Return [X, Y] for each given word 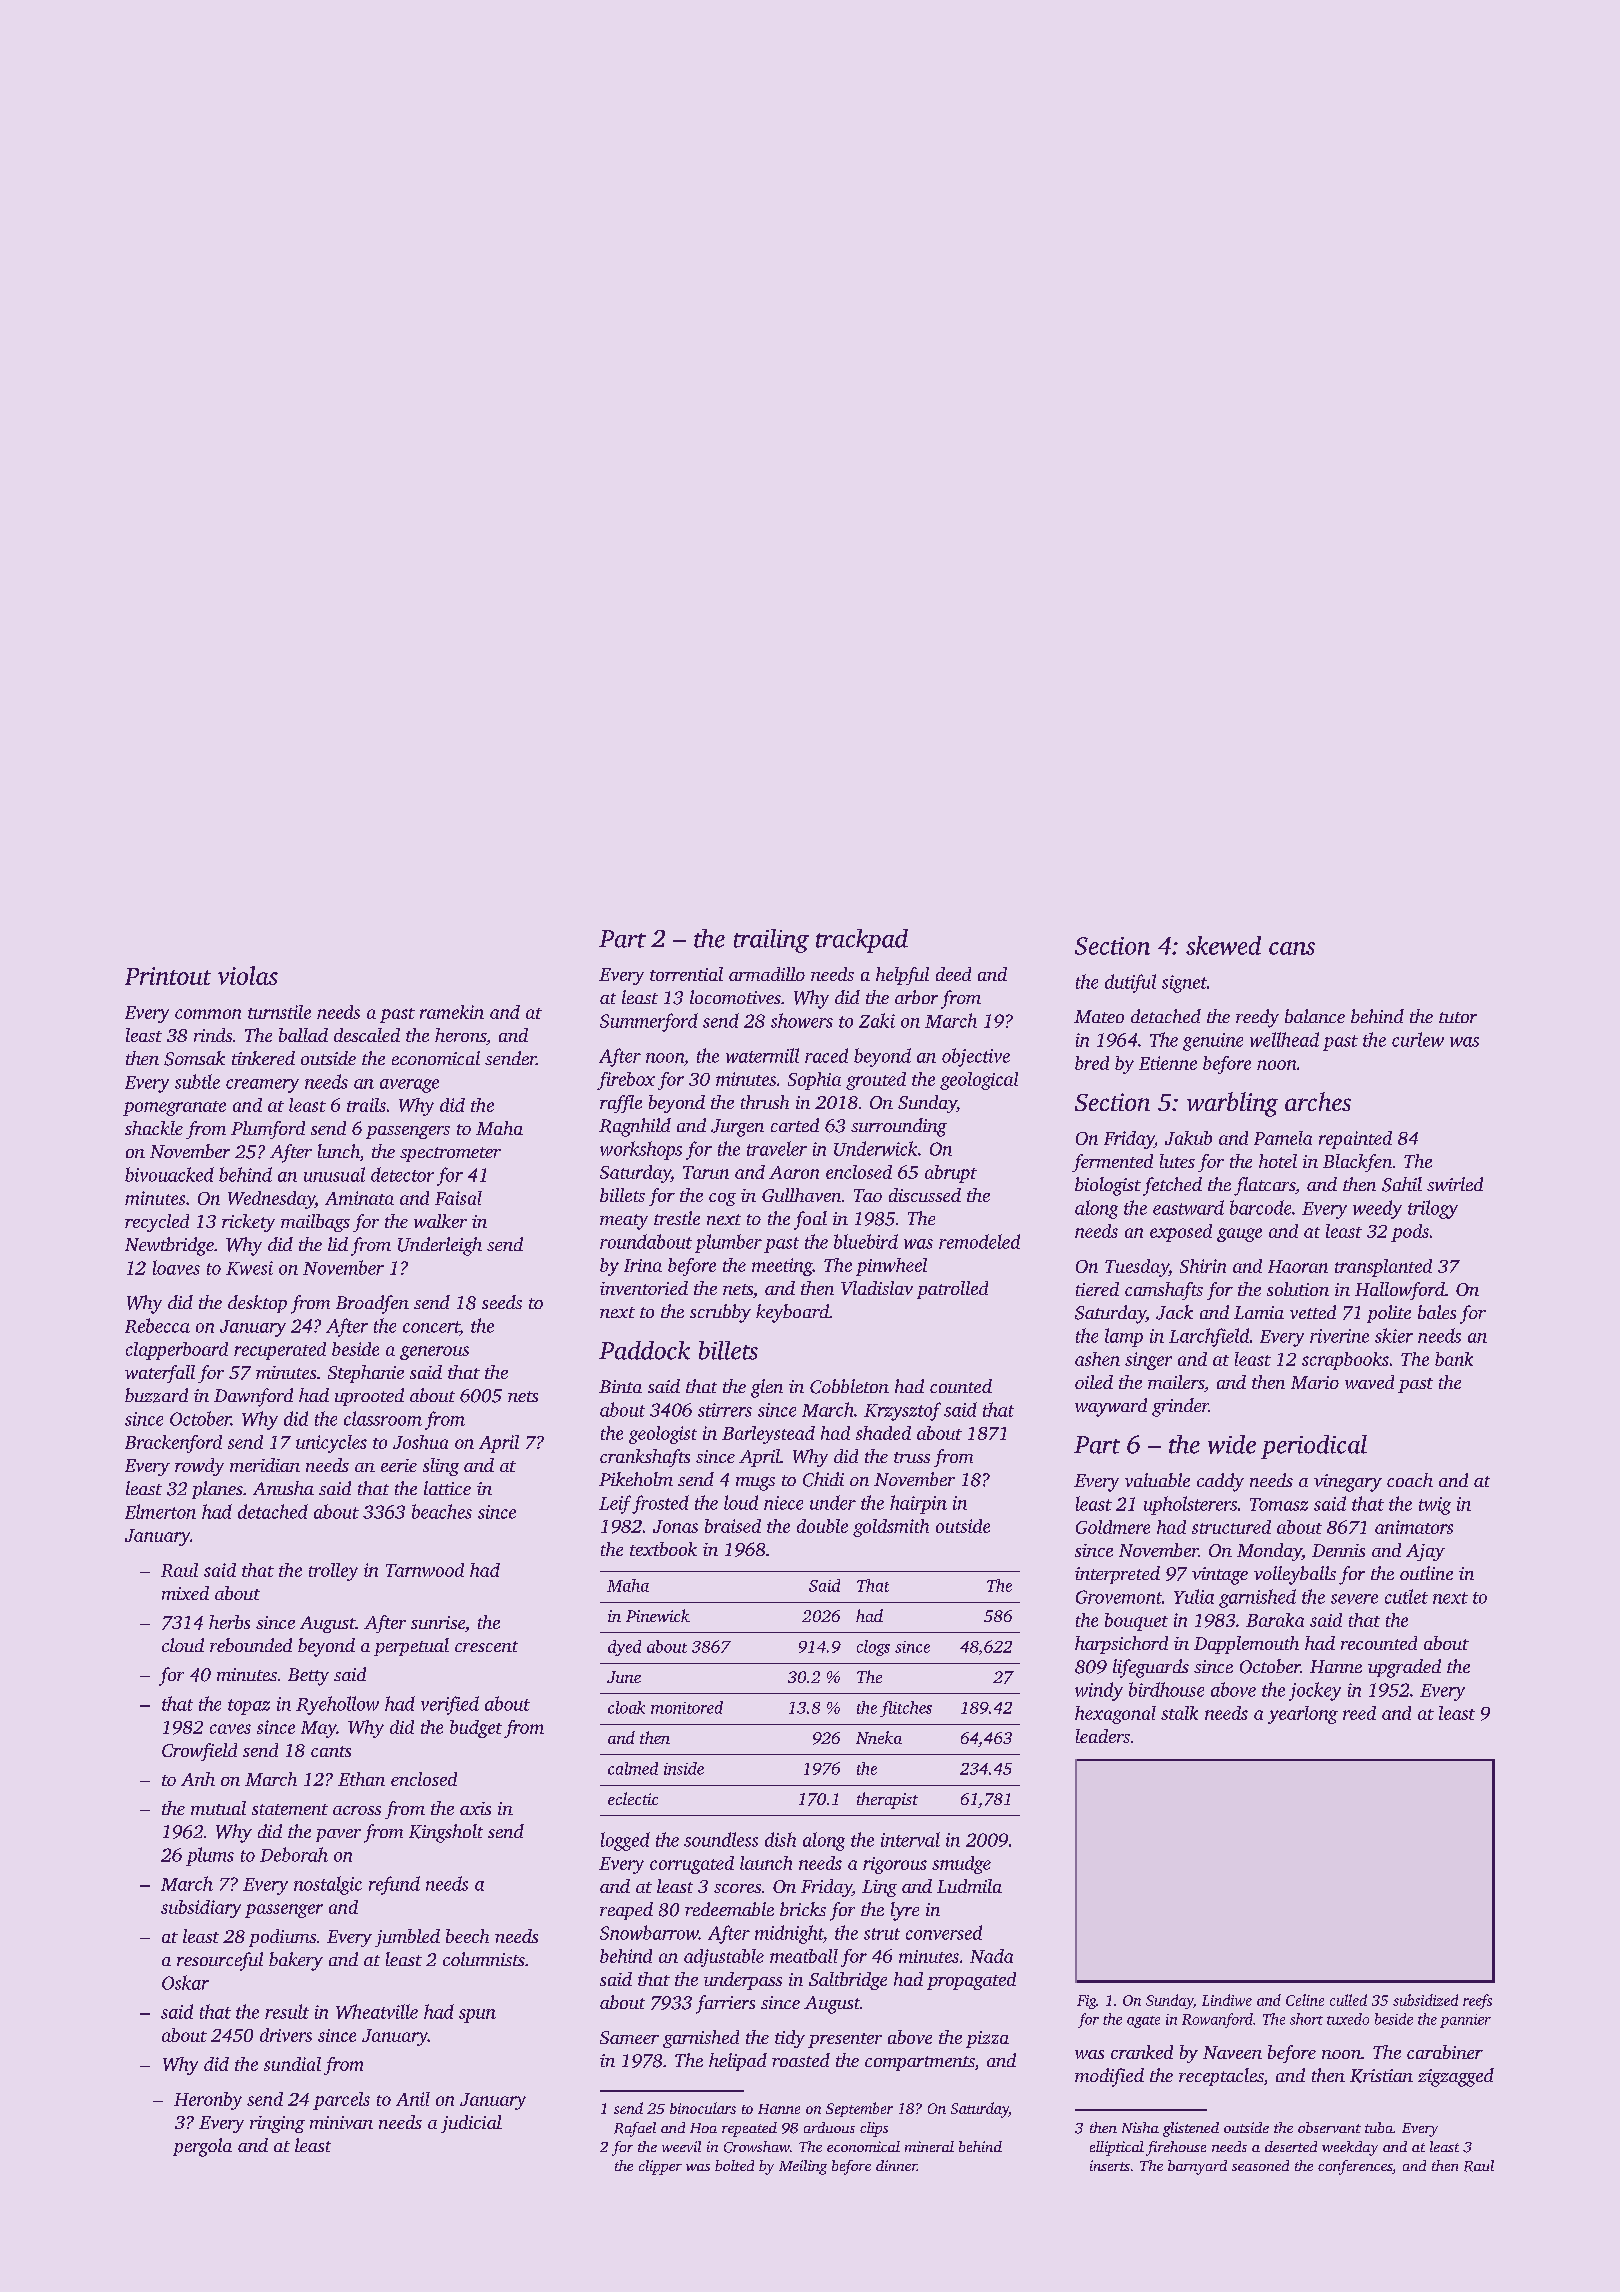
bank [1454, 1359]
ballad [303, 1035]
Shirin [1203, 1266]
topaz [249, 1707]
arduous [829, 2127]
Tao [868, 1195]
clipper [660, 2167]
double [822, 1526]
